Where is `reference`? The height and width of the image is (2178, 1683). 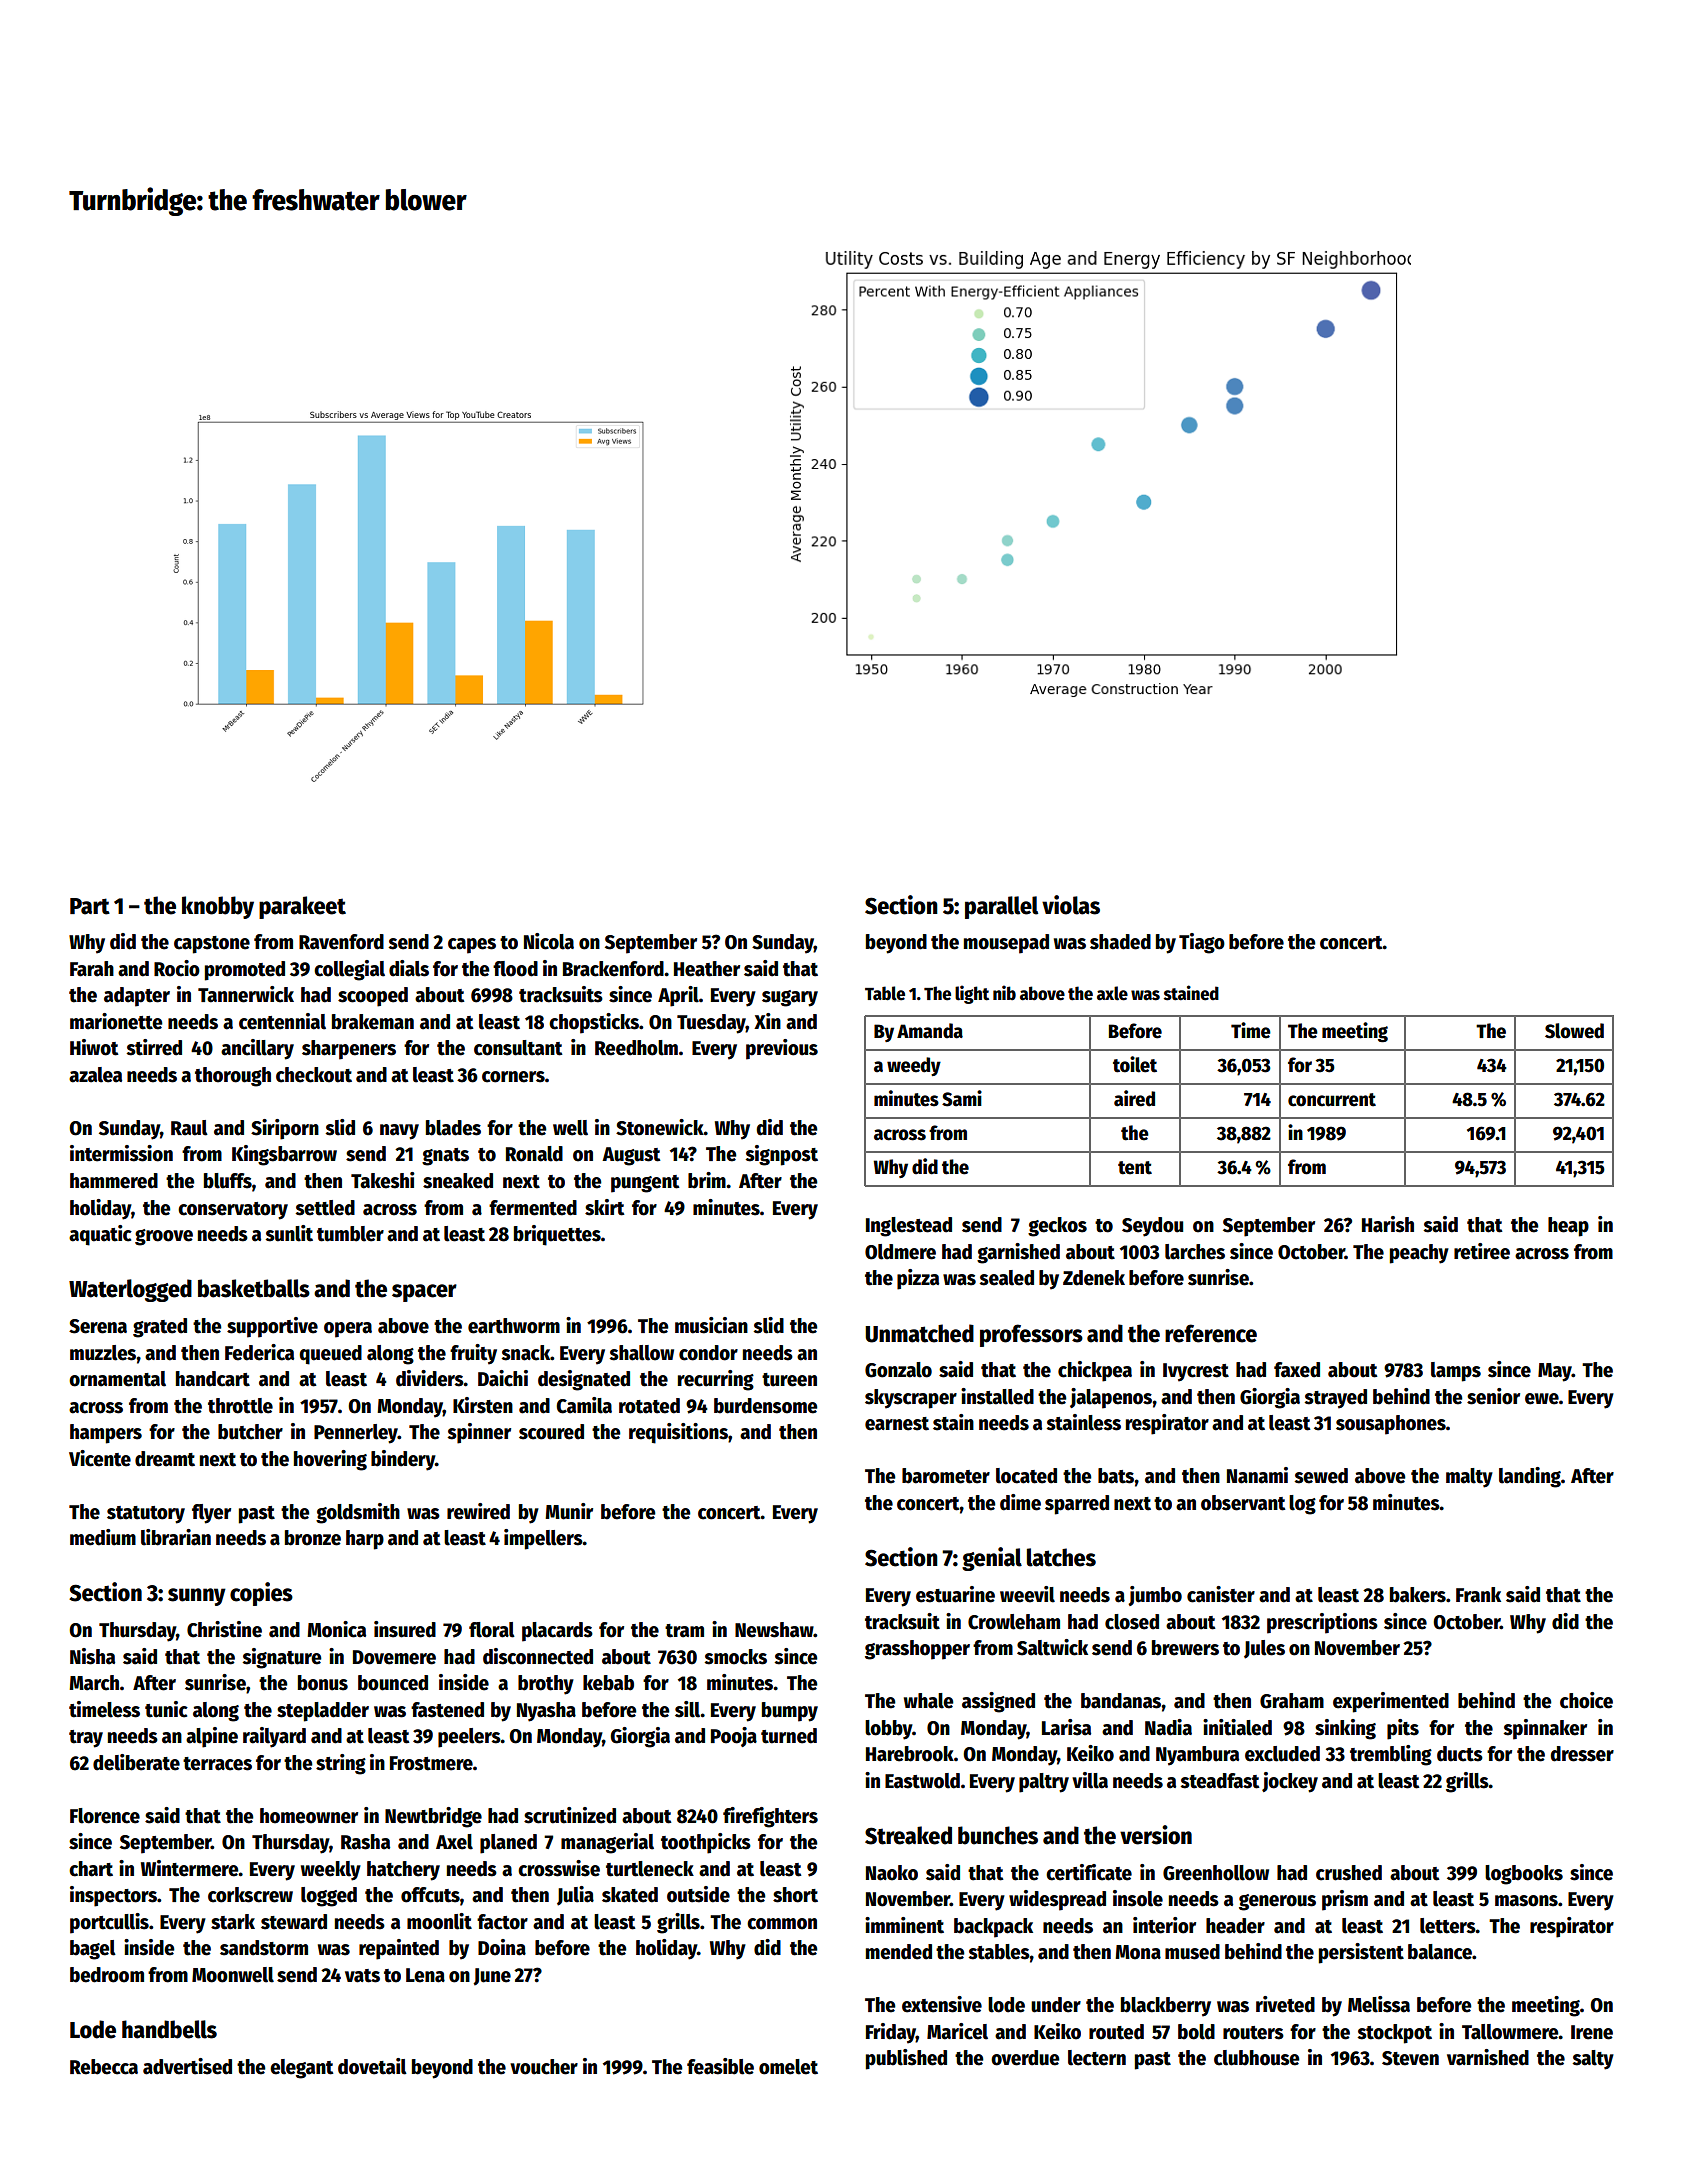 reference is located at coordinates (1211, 1333).
